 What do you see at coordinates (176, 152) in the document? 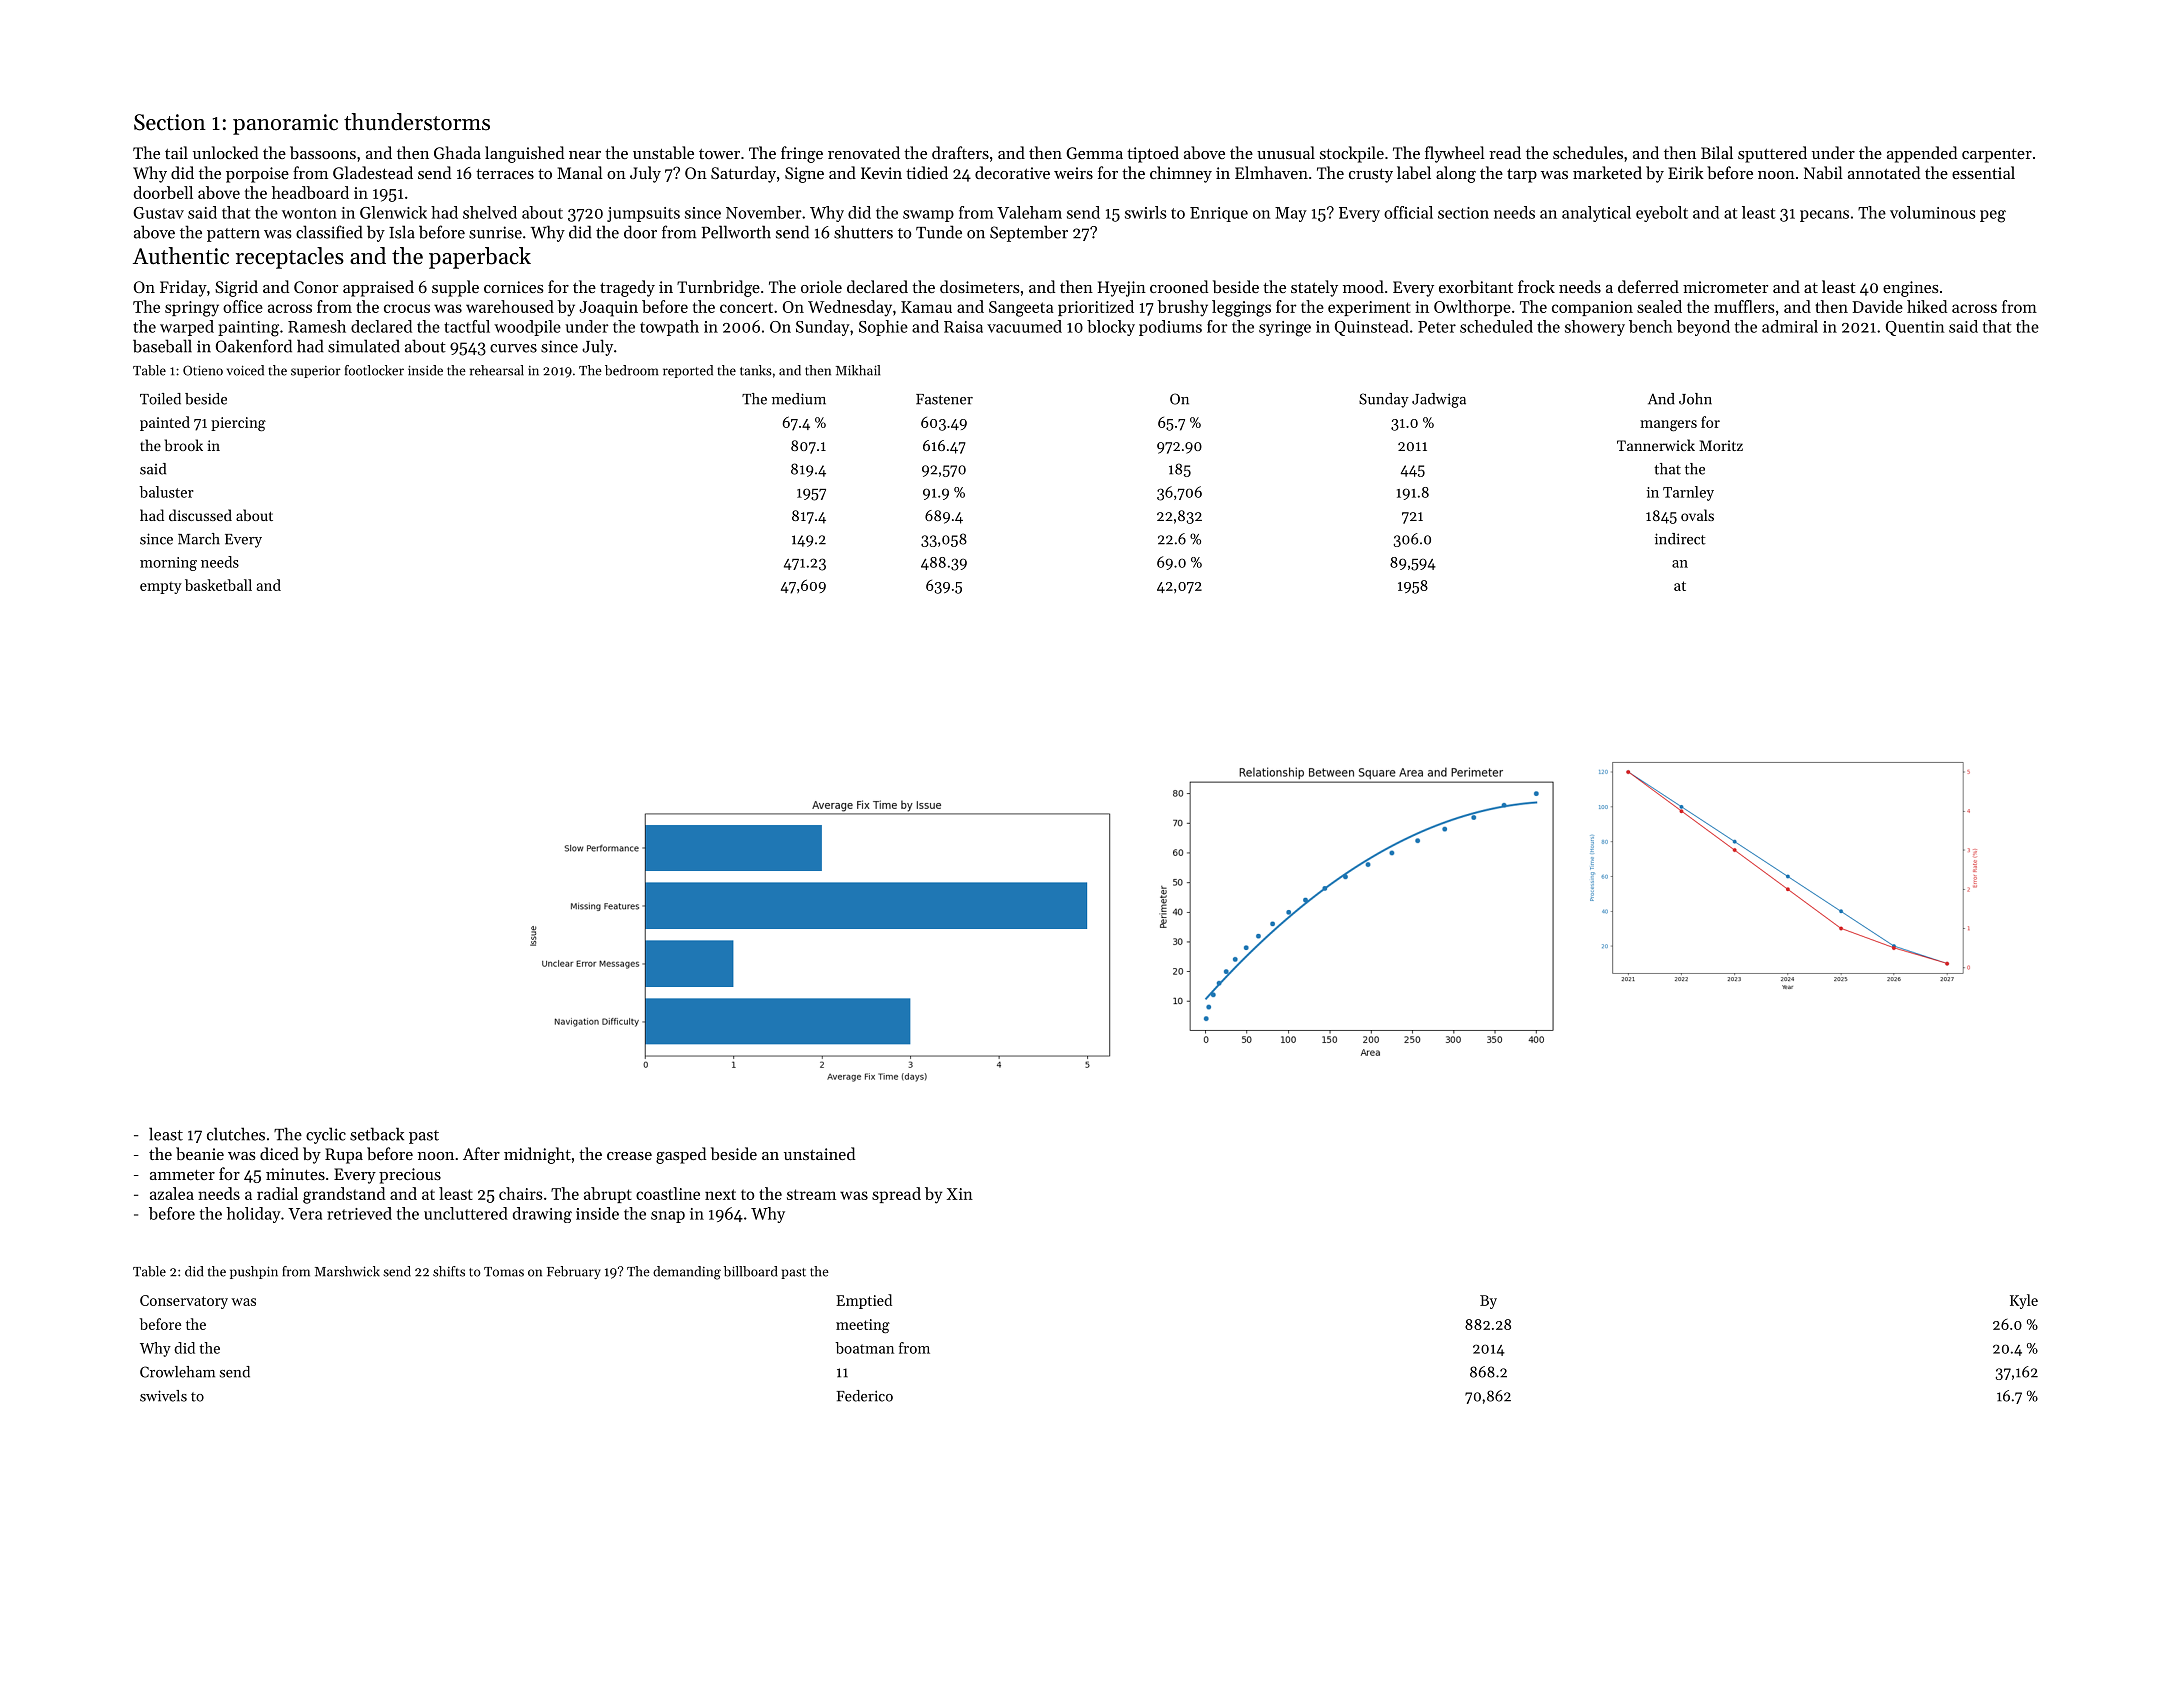
I see `tail` at bounding box center [176, 152].
